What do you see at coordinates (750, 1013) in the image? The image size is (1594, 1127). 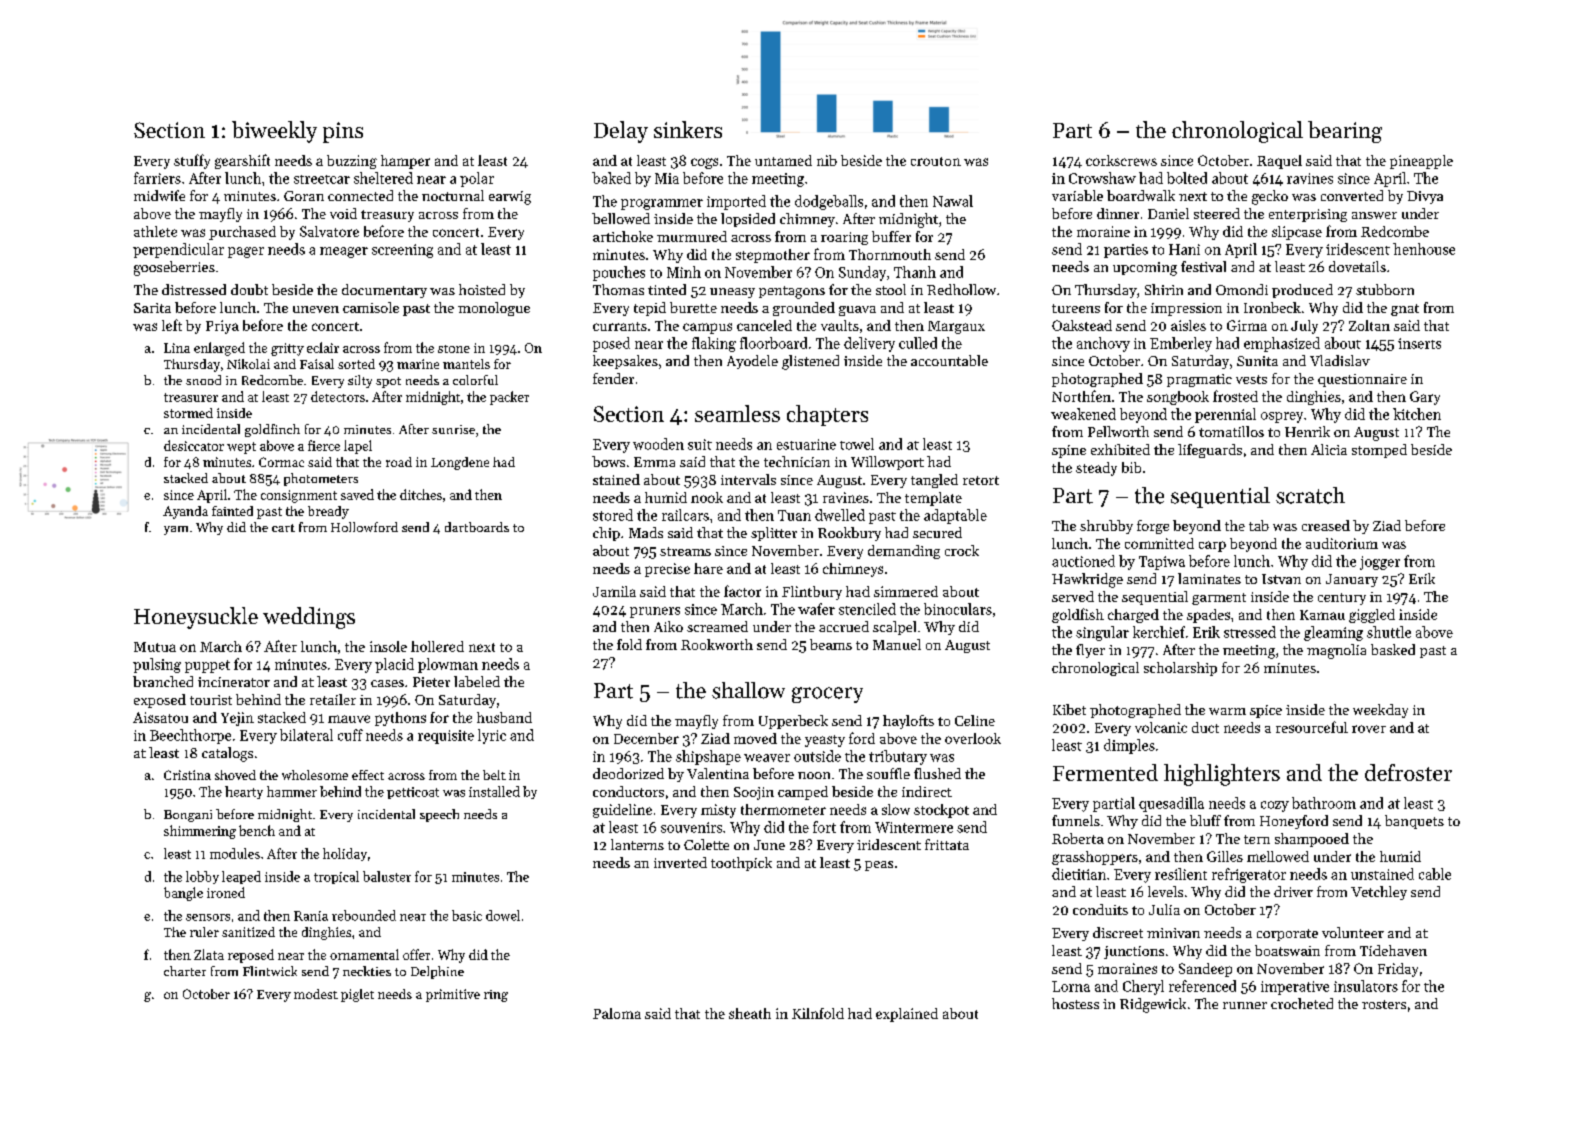 I see `sheath` at bounding box center [750, 1013].
